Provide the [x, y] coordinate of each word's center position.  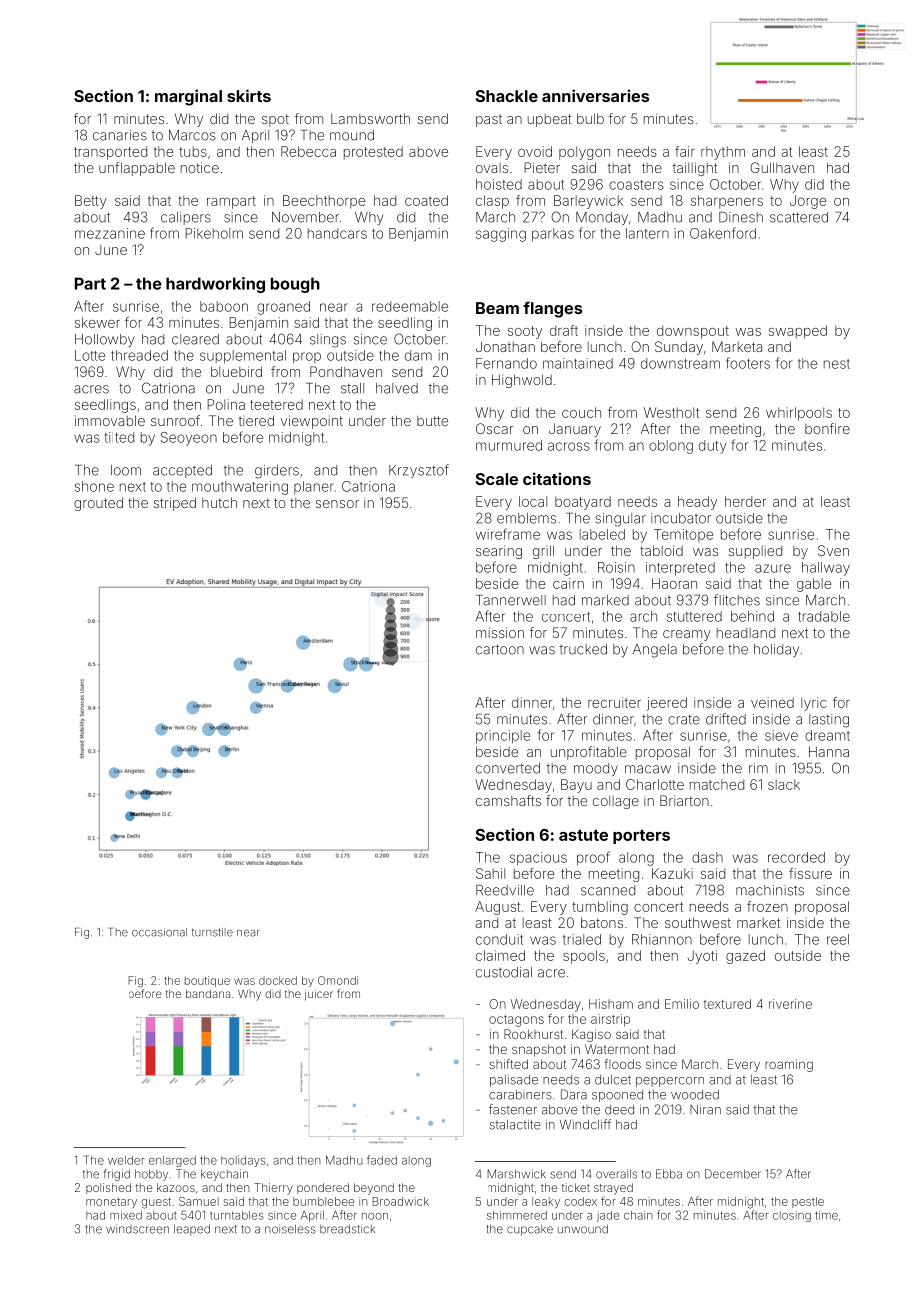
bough [295, 285]
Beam [497, 308]
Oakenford [723, 233]
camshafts [508, 800]
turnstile [212, 932]
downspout [693, 332]
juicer [319, 994]
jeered [666, 704]
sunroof [175, 420]
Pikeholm [214, 233]
